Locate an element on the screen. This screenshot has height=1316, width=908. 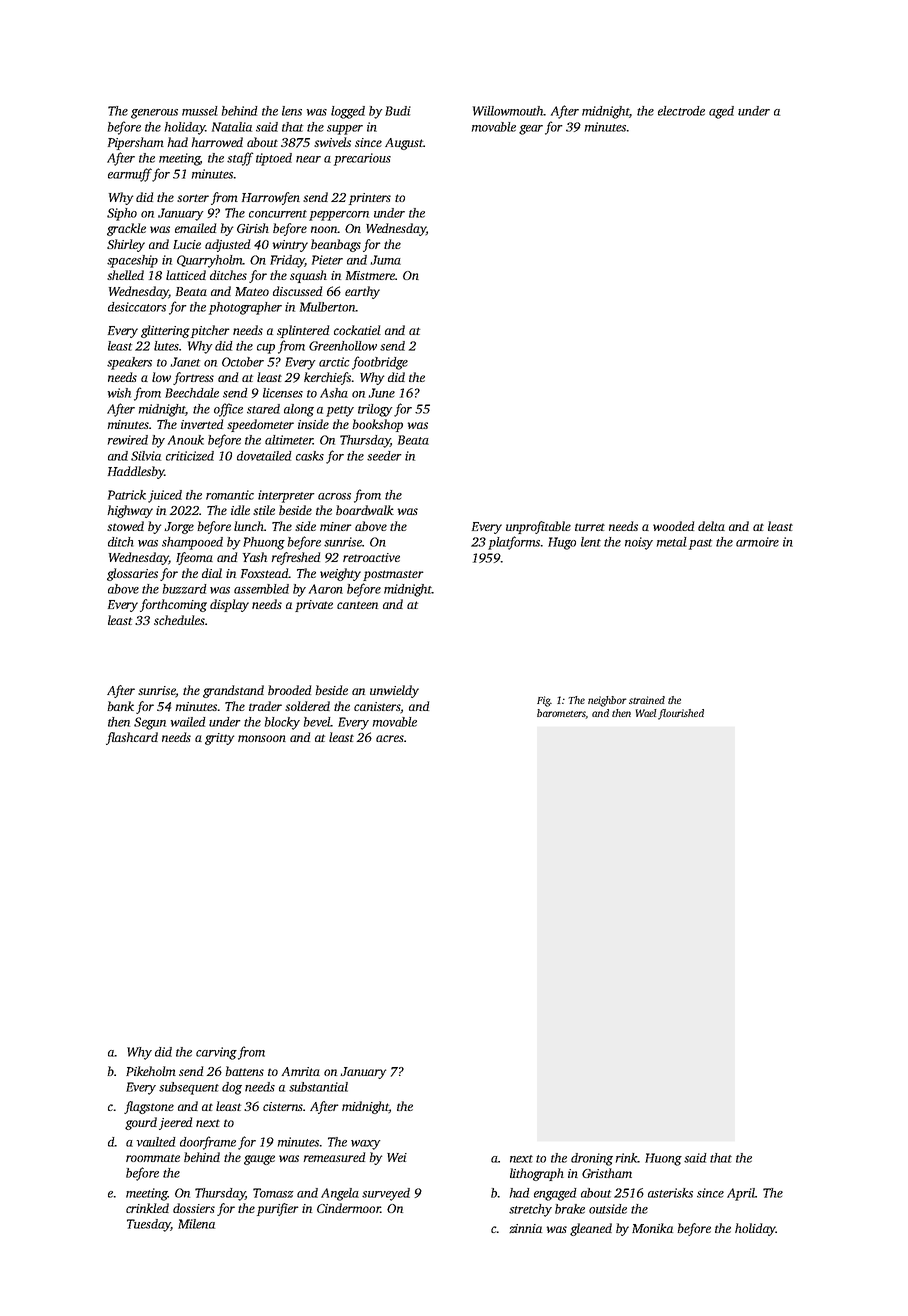
electrode is located at coordinates (681, 111).
